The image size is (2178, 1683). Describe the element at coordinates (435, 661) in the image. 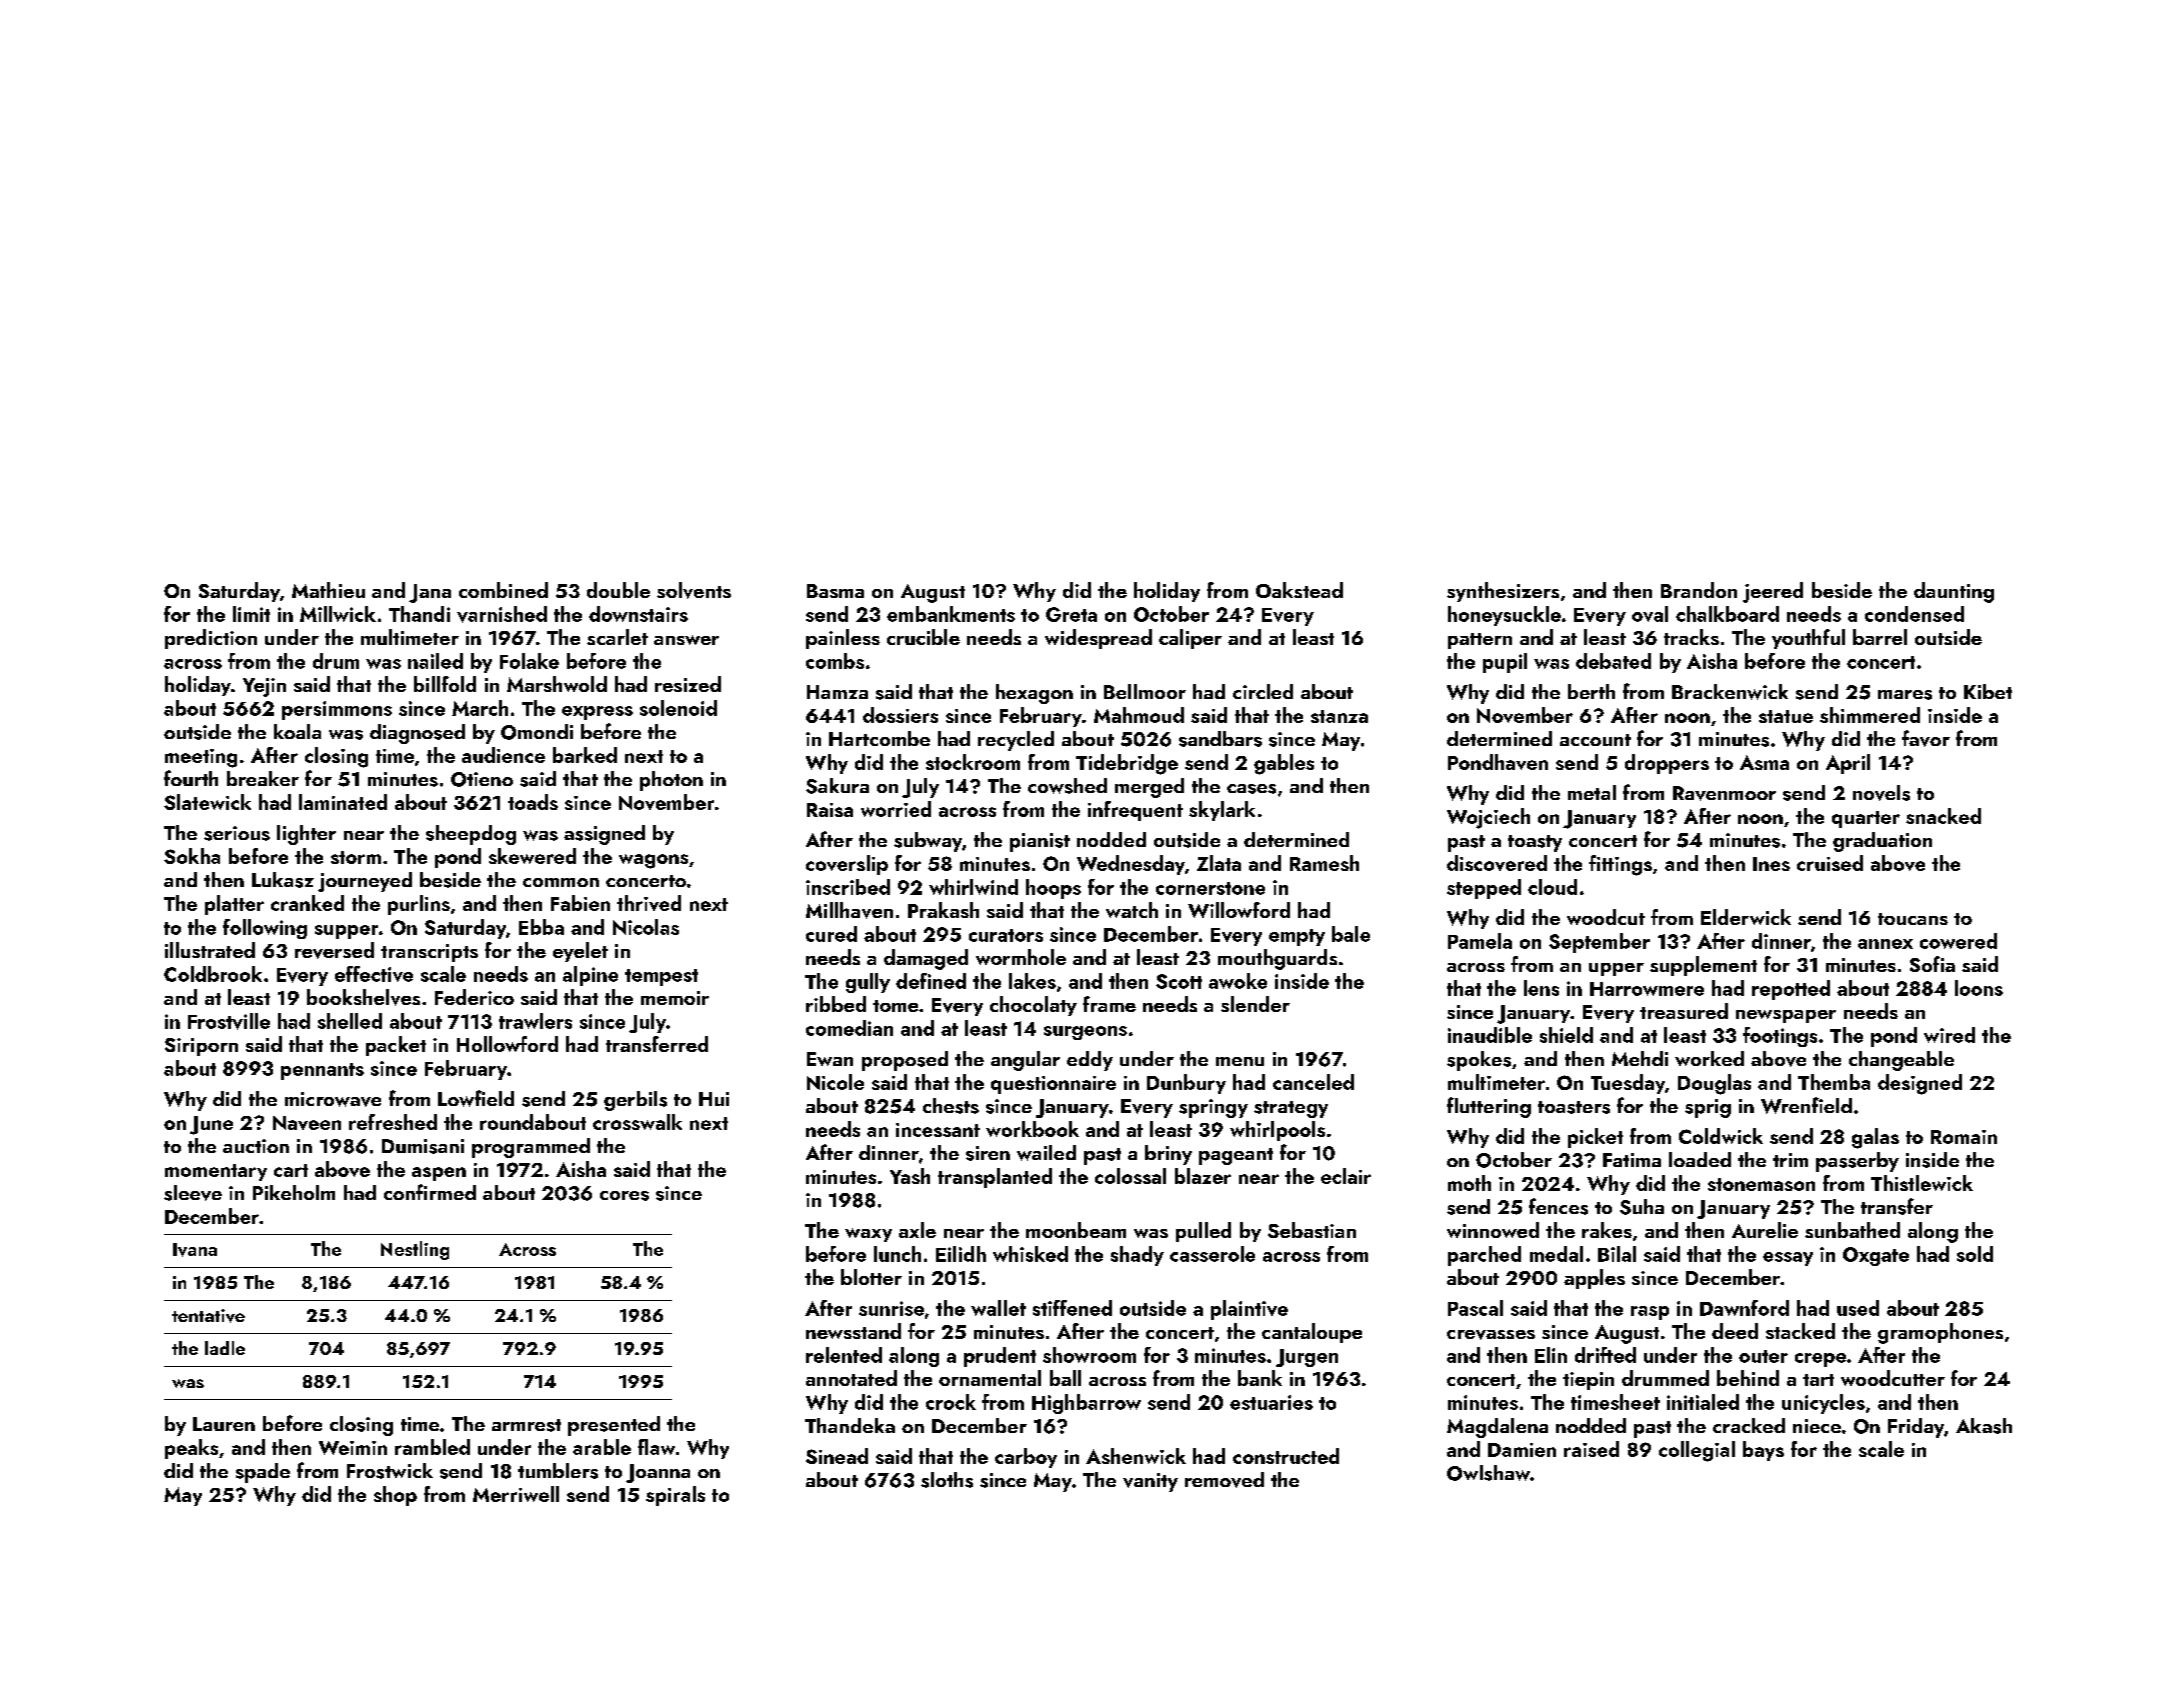

I see `nailed` at that location.
